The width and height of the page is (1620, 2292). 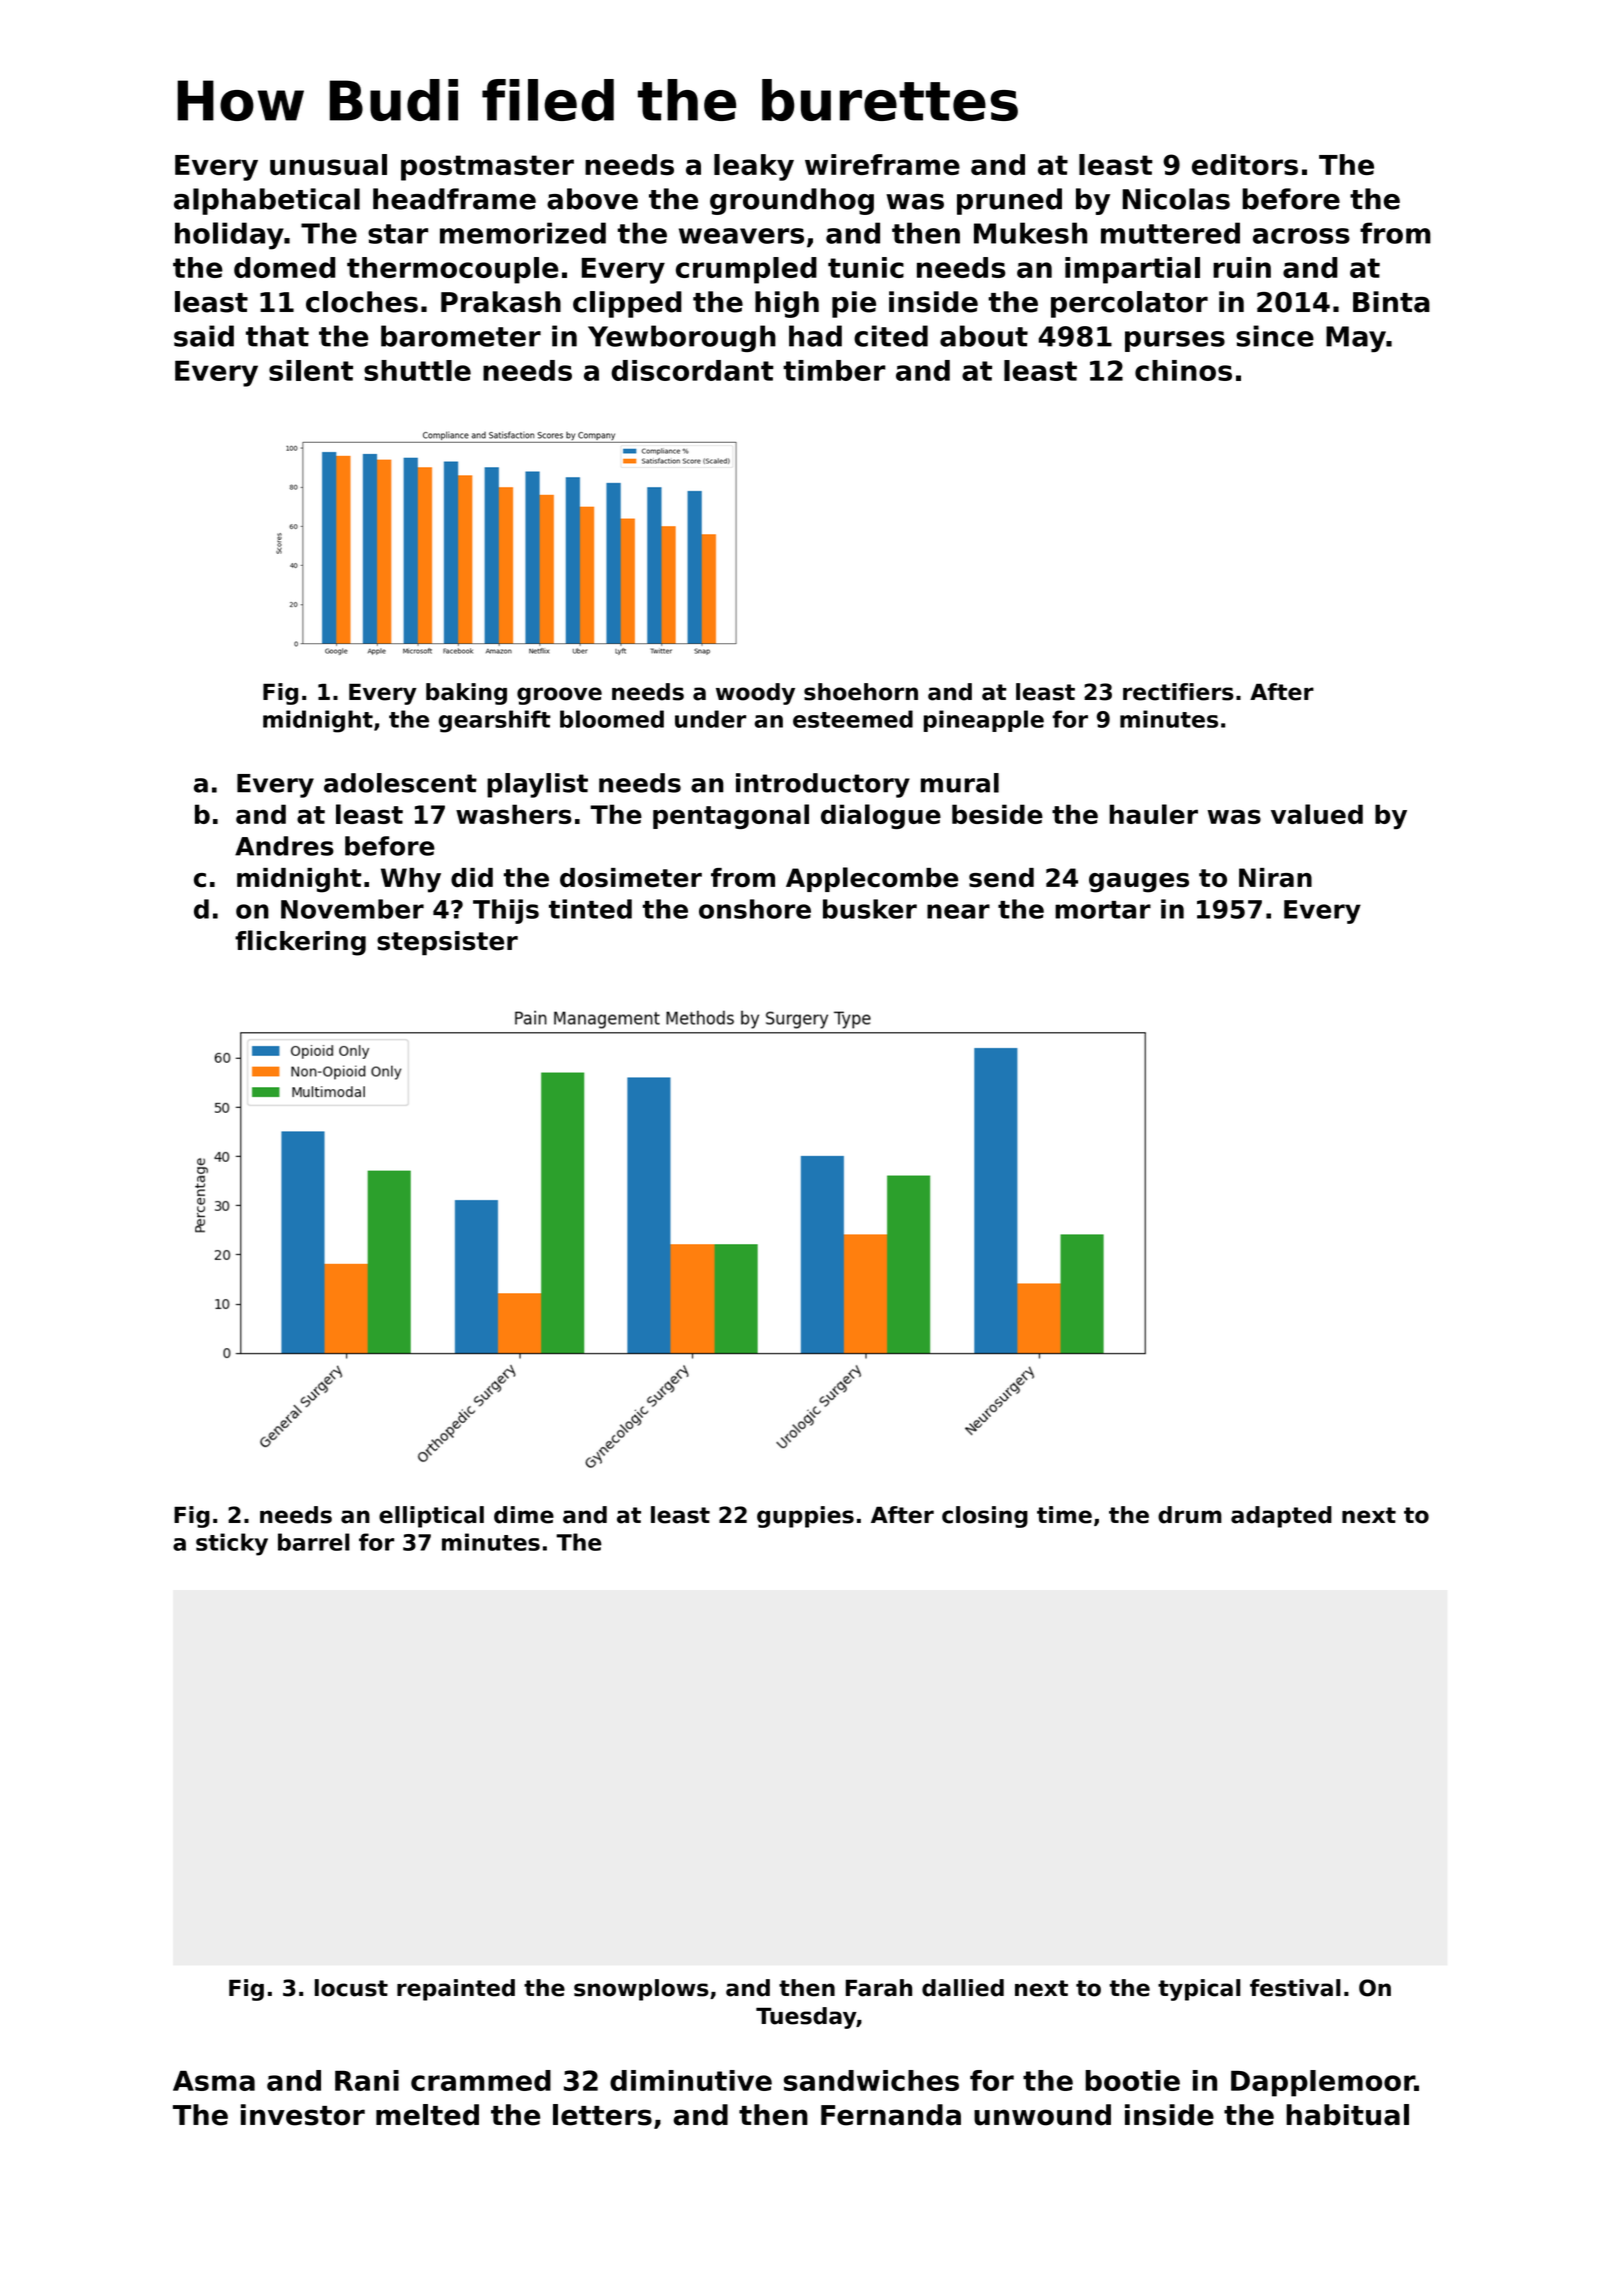 I want to click on editors, so click(x=1245, y=164).
